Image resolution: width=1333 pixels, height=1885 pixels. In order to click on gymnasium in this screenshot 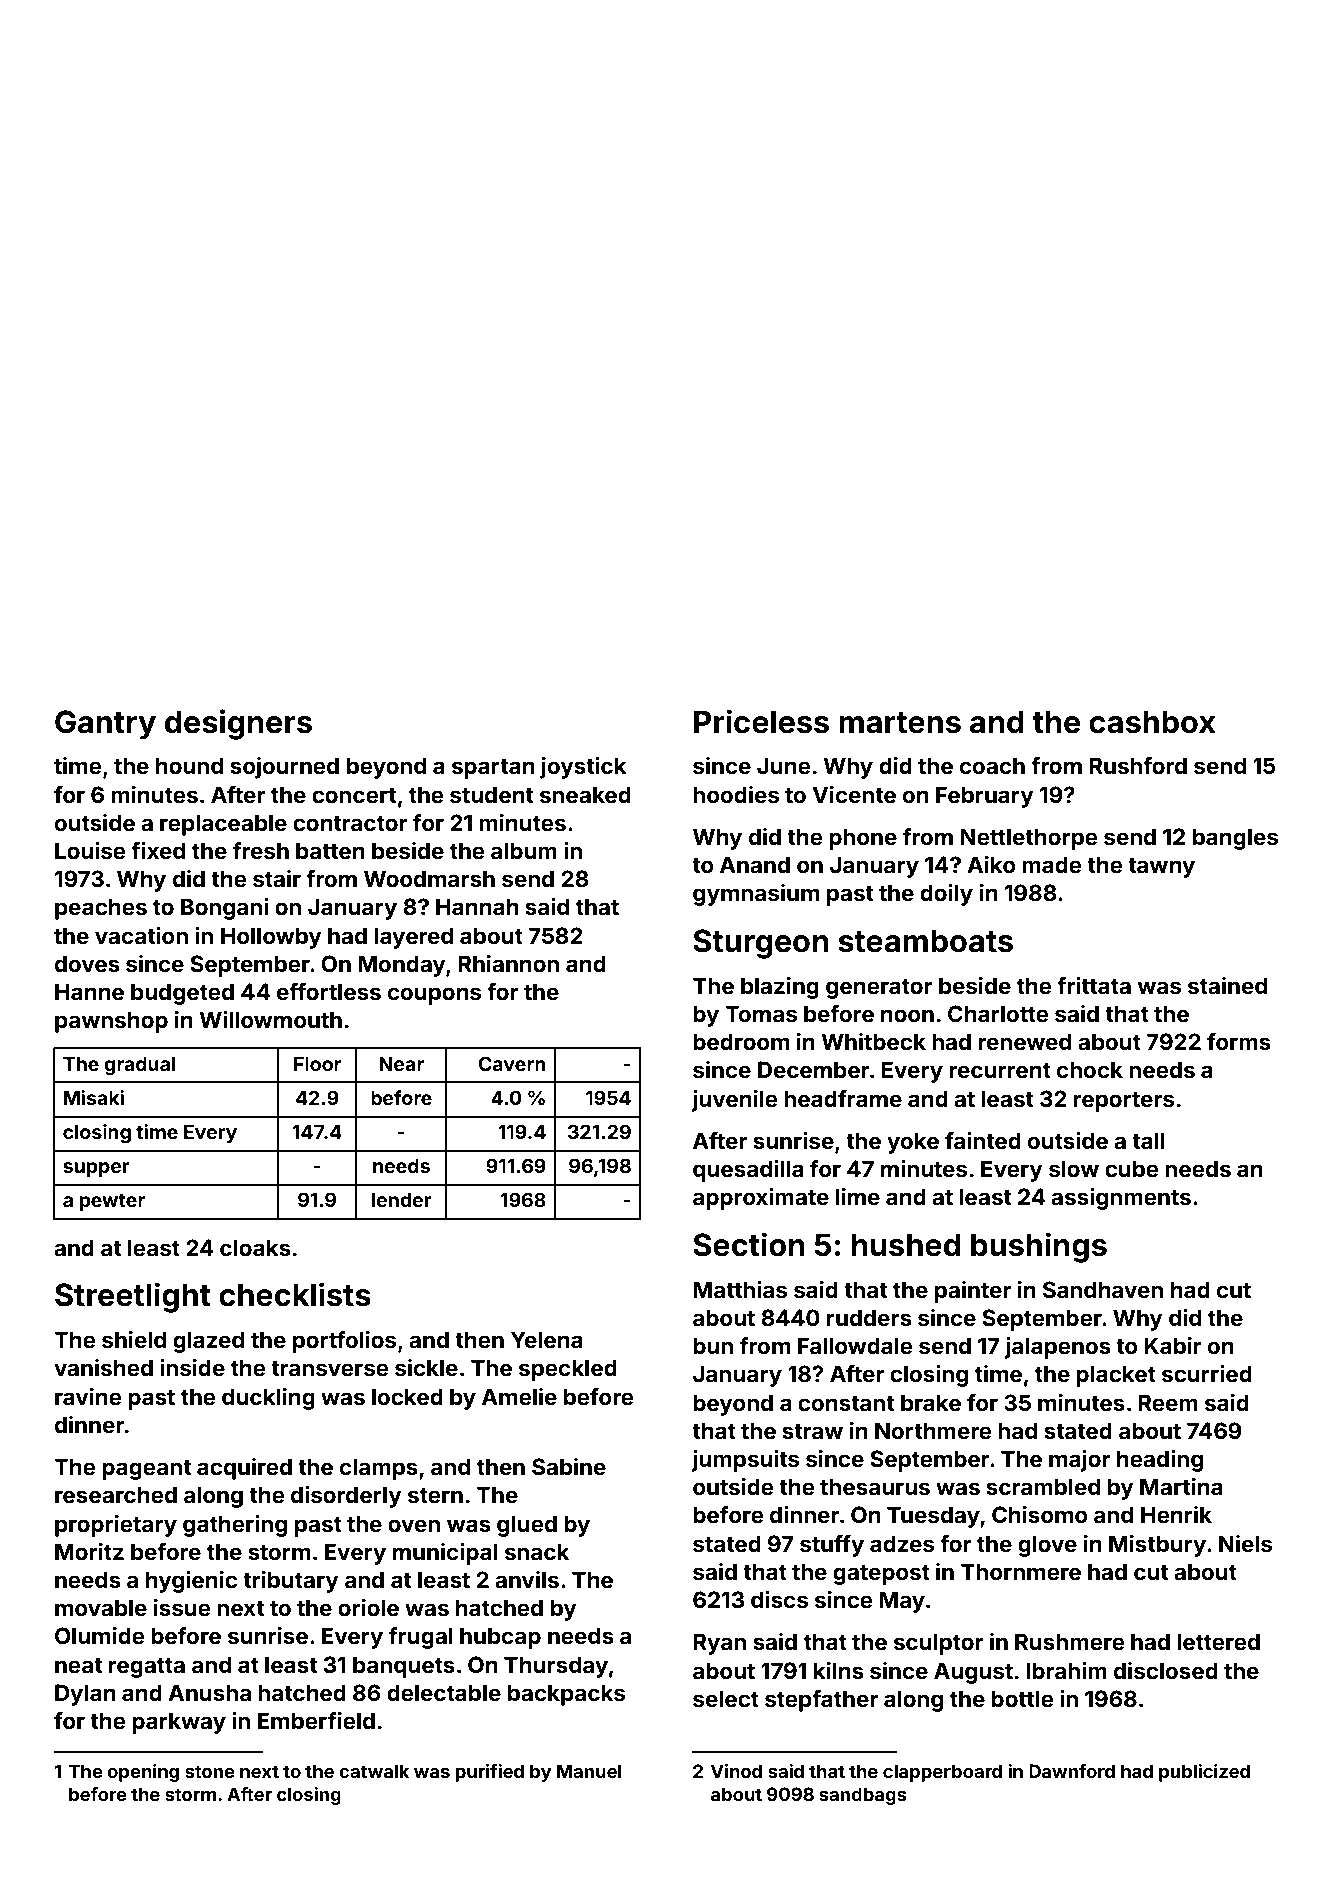, I will do `click(756, 895)`.
